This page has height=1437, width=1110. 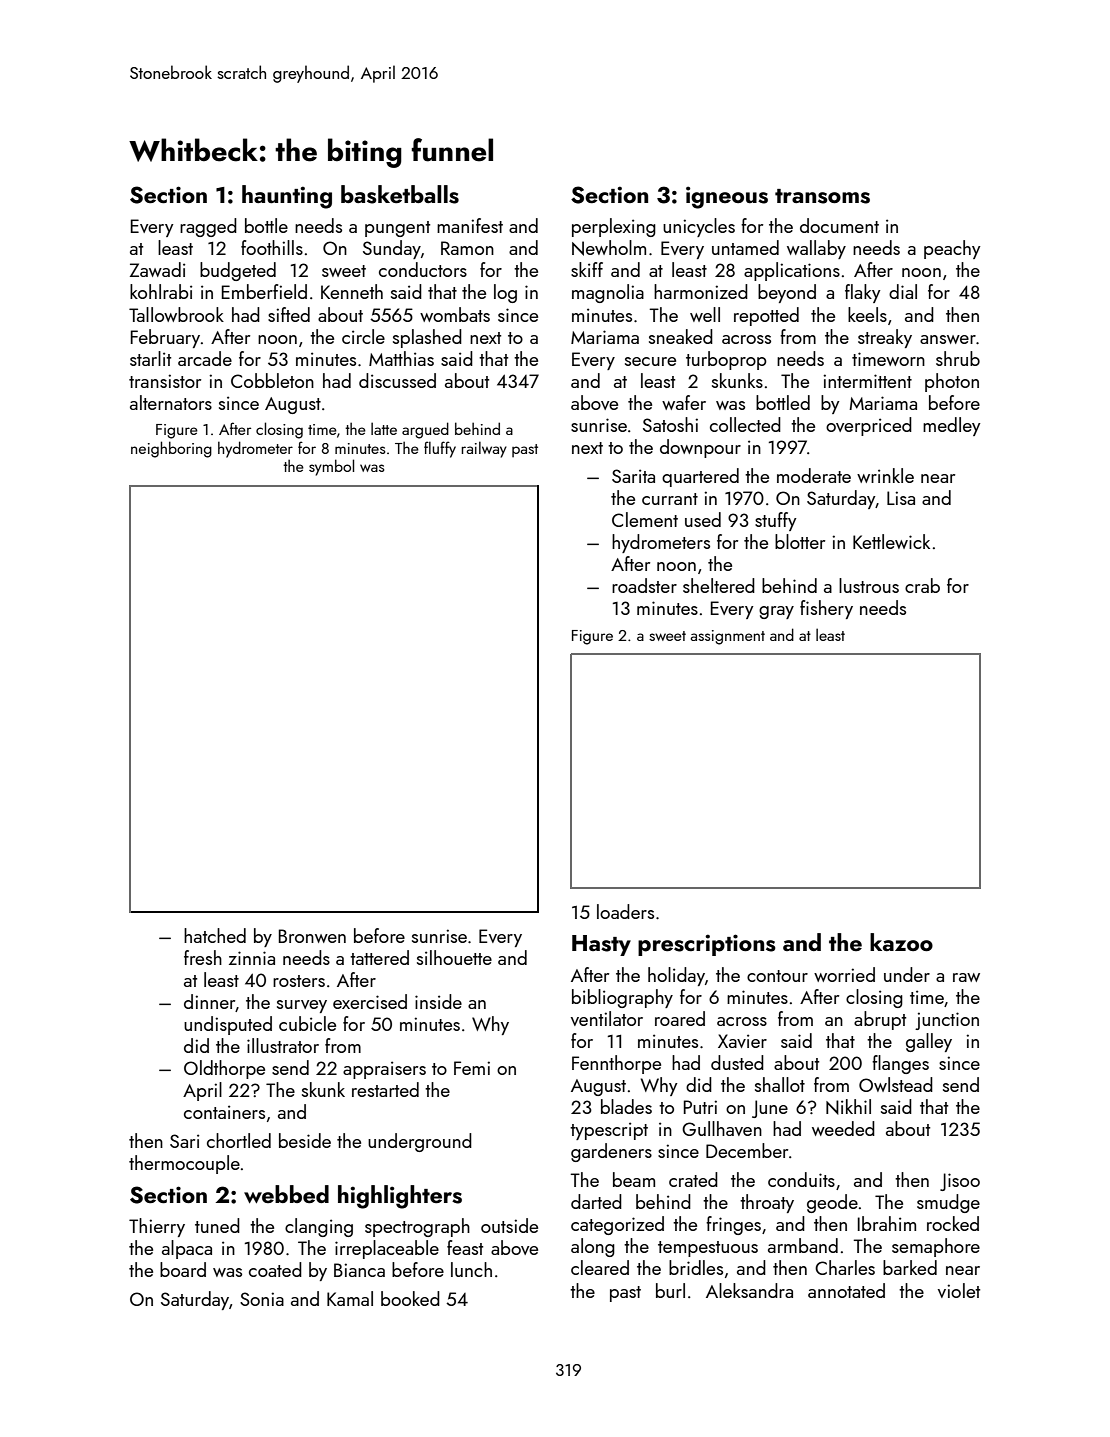 I want to click on kazoo, so click(x=901, y=942).
